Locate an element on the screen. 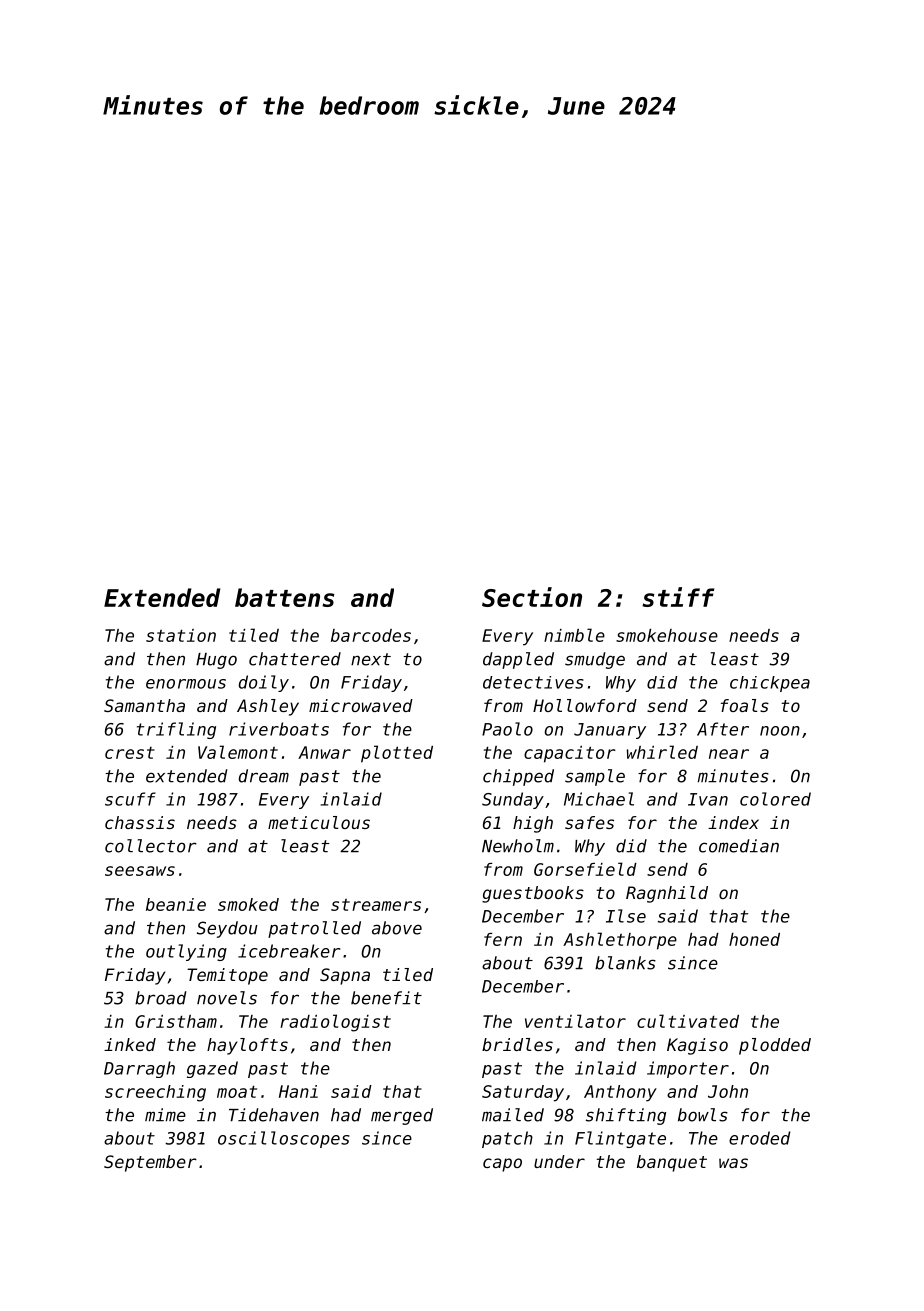  dream is located at coordinates (264, 776).
